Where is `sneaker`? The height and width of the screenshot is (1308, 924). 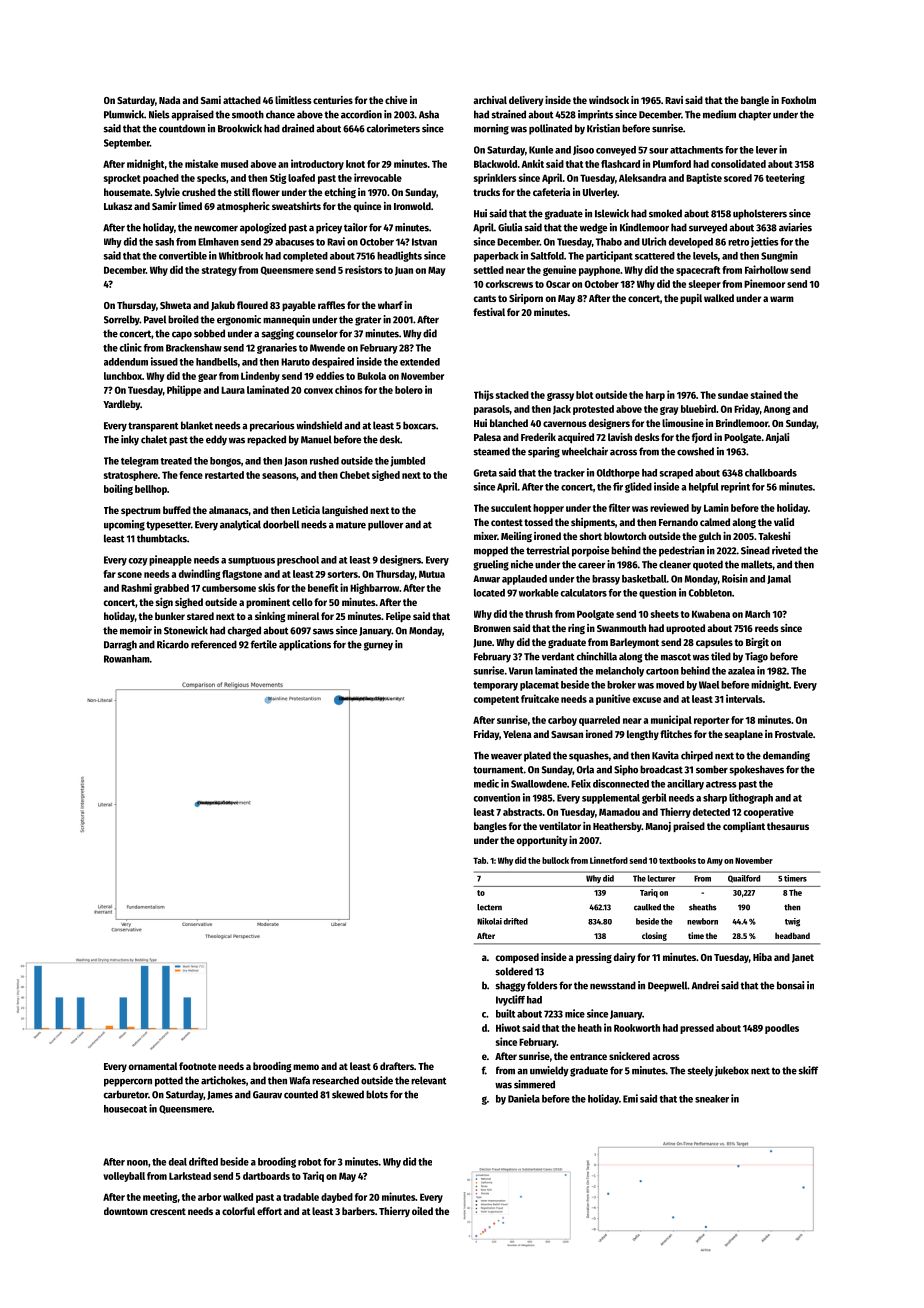
sneaker is located at coordinates (712, 1099).
